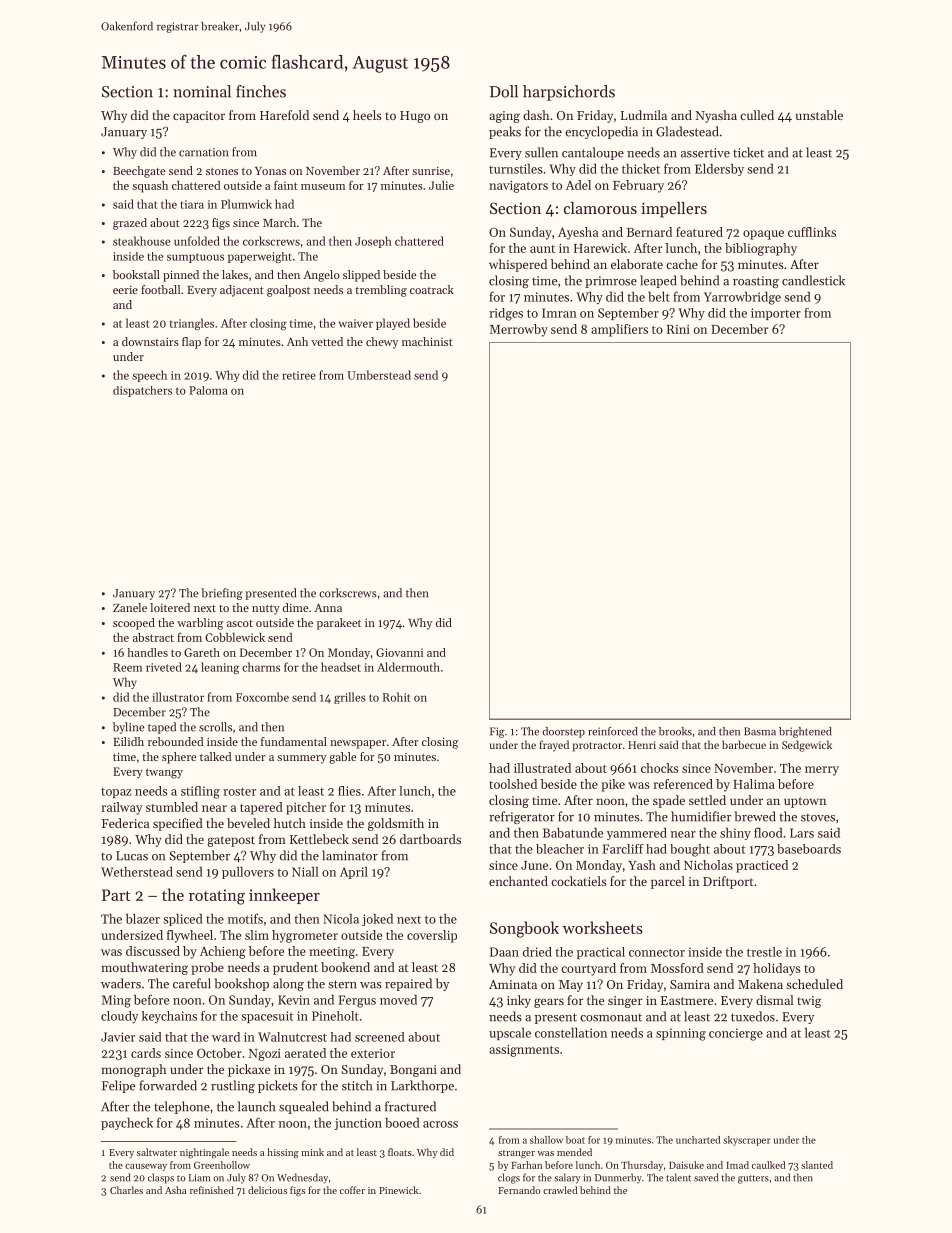  I want to click on rotating, so click(217, 897).
